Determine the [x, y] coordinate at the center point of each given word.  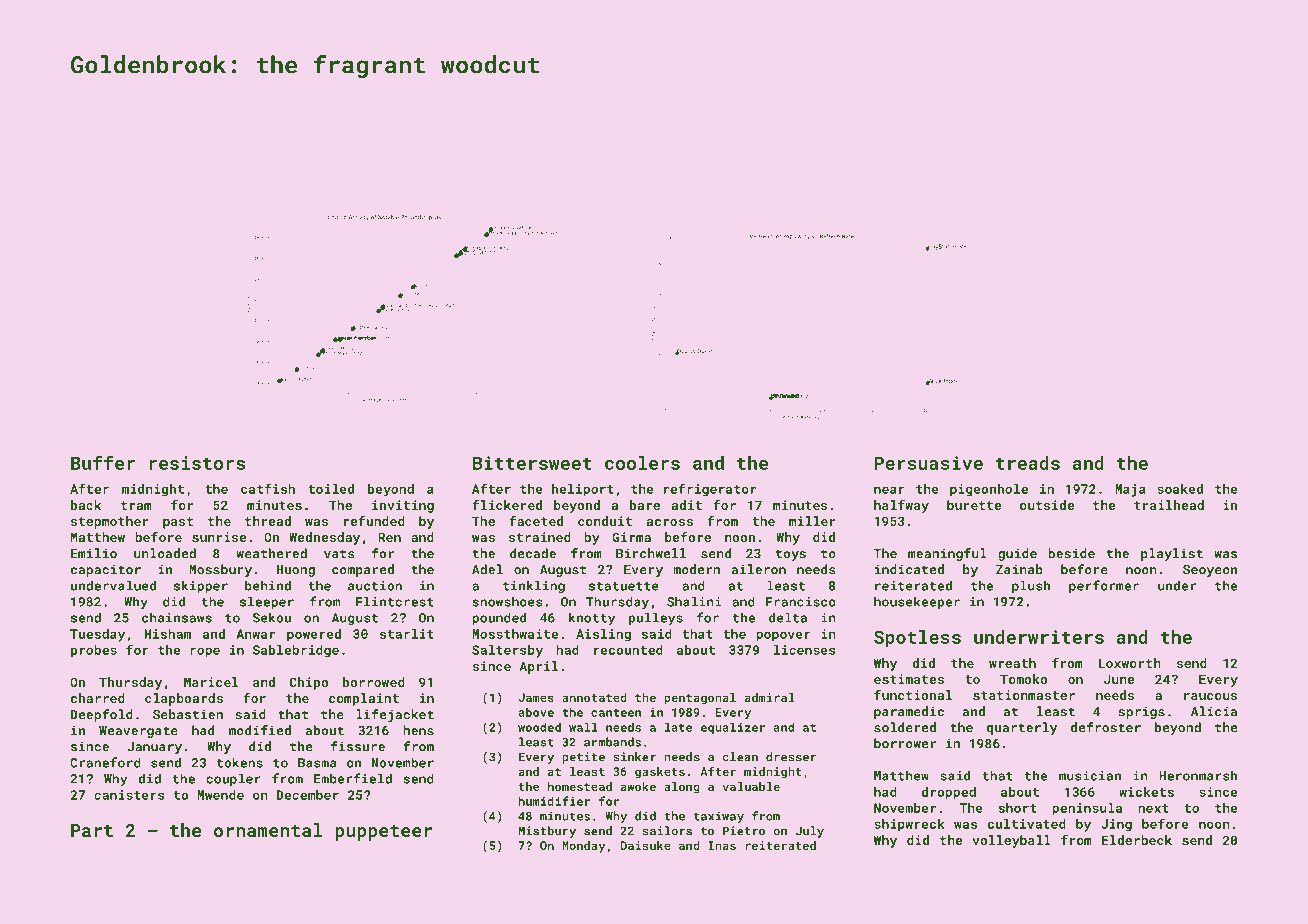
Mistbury [547, 832]
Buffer [103, 462]
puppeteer [383, 833]
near [889, 490]
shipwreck [909, 825]
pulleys [656, 619]
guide [1017, 554]
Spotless [917, 639]
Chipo [309, 683]
